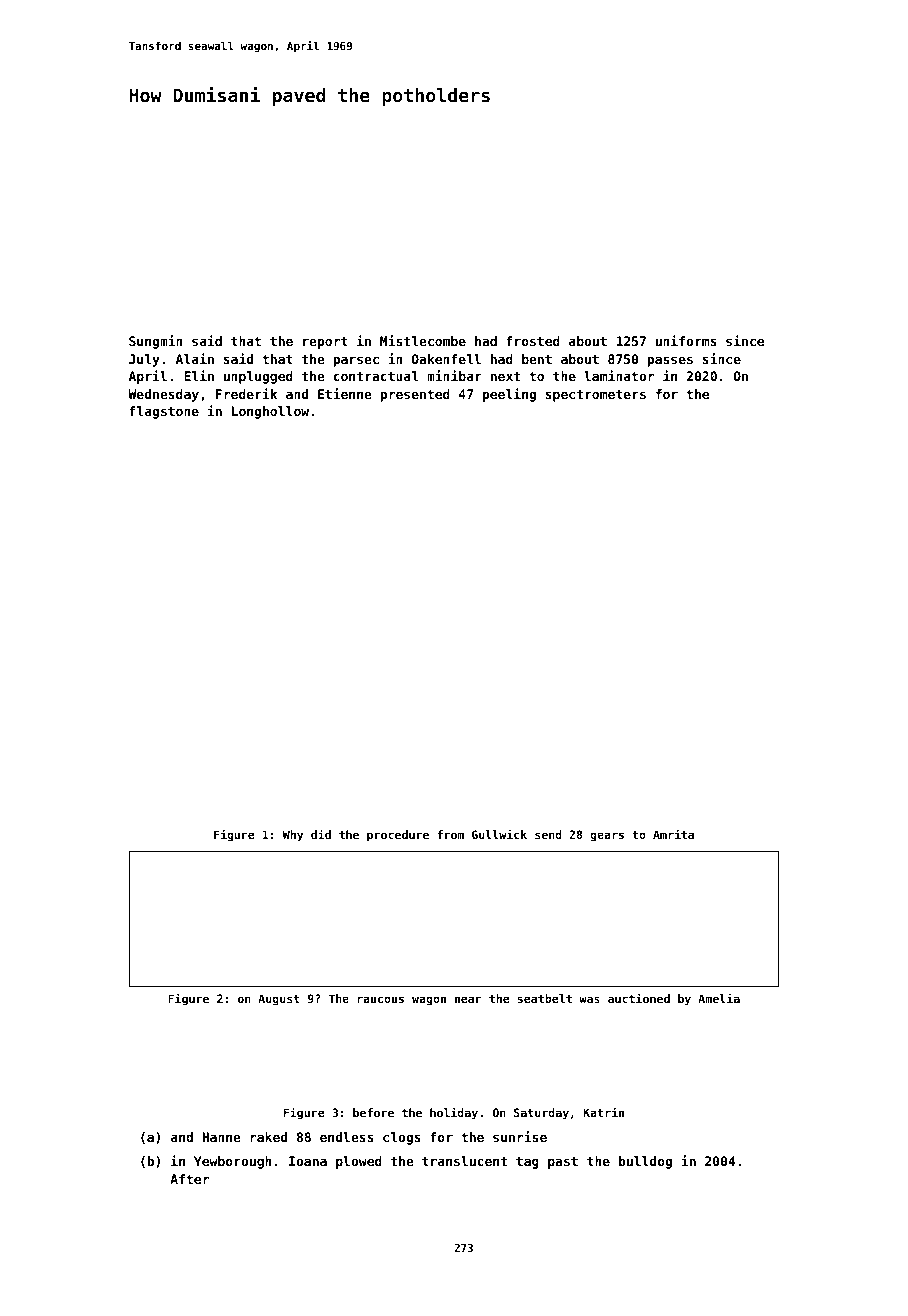  What do you see at coordinates (563, 1163) in the screenshot?
I see `past` at bounding box center [563, 1163].
